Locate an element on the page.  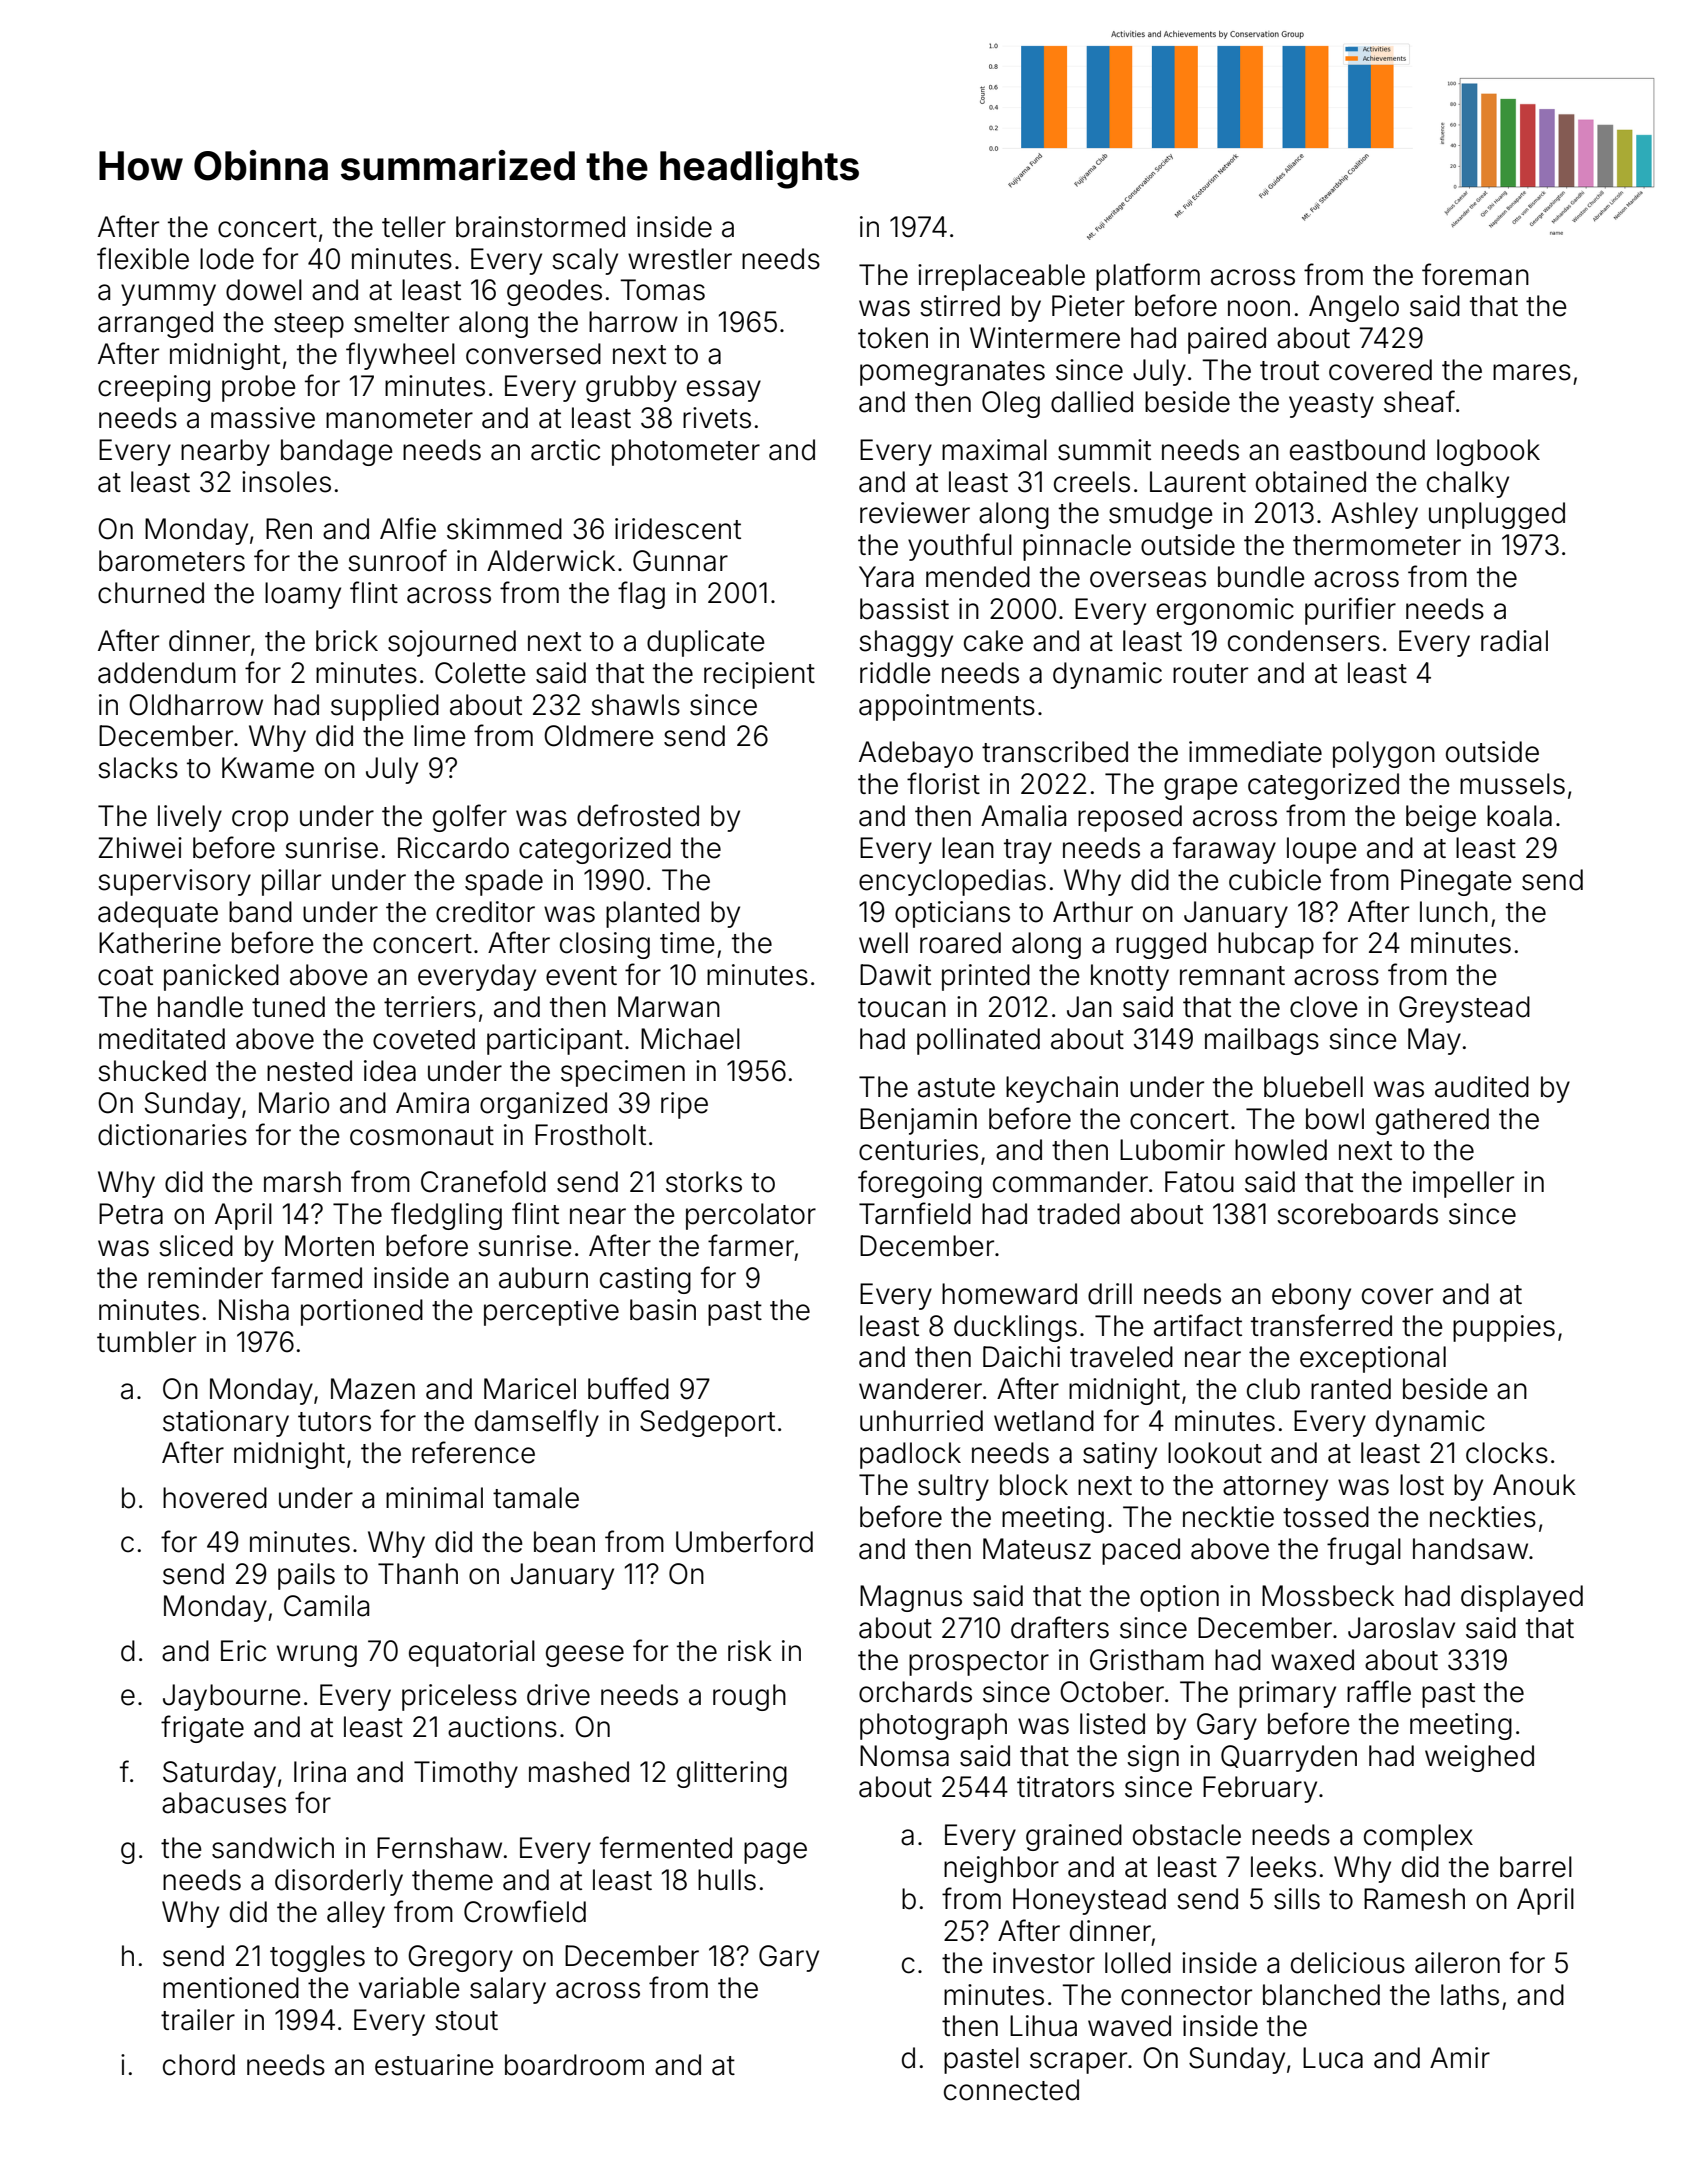
insoles is located at coordinates (286, 482).
